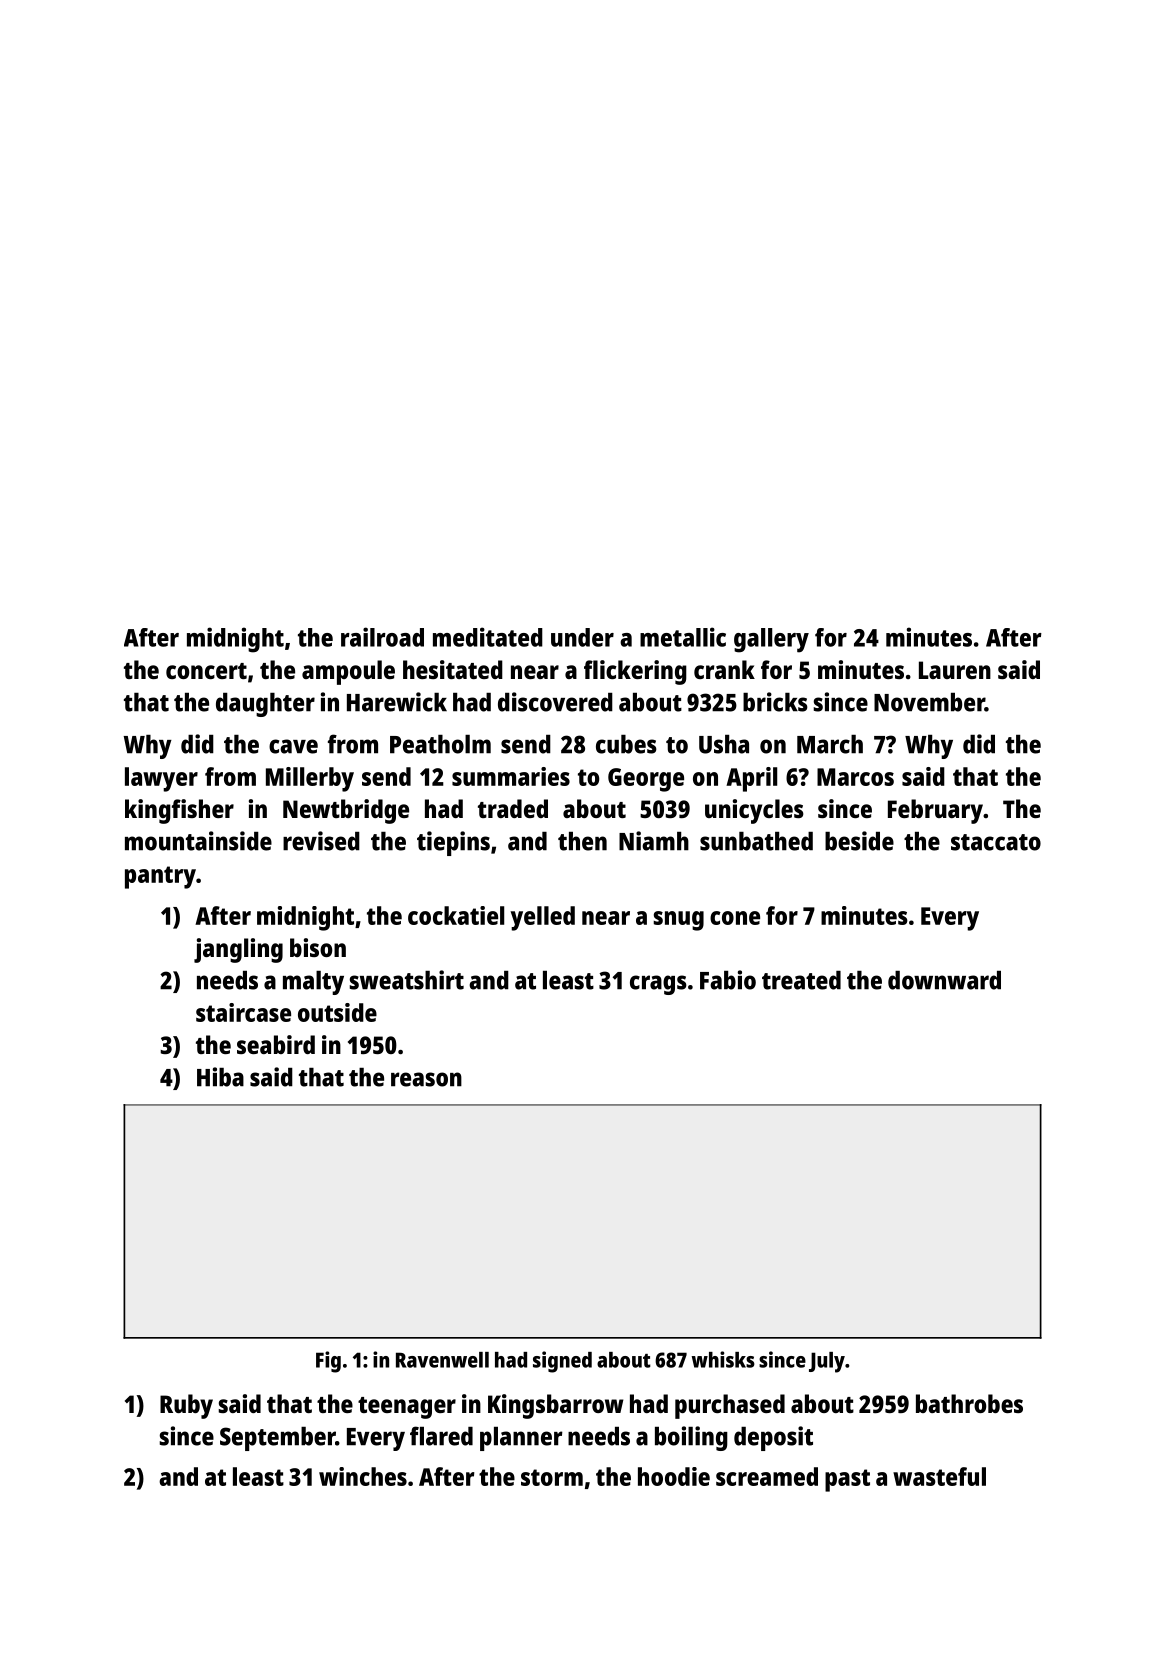 The image size is (1165, 1654). I want to click on crags, so click(658, 985).
